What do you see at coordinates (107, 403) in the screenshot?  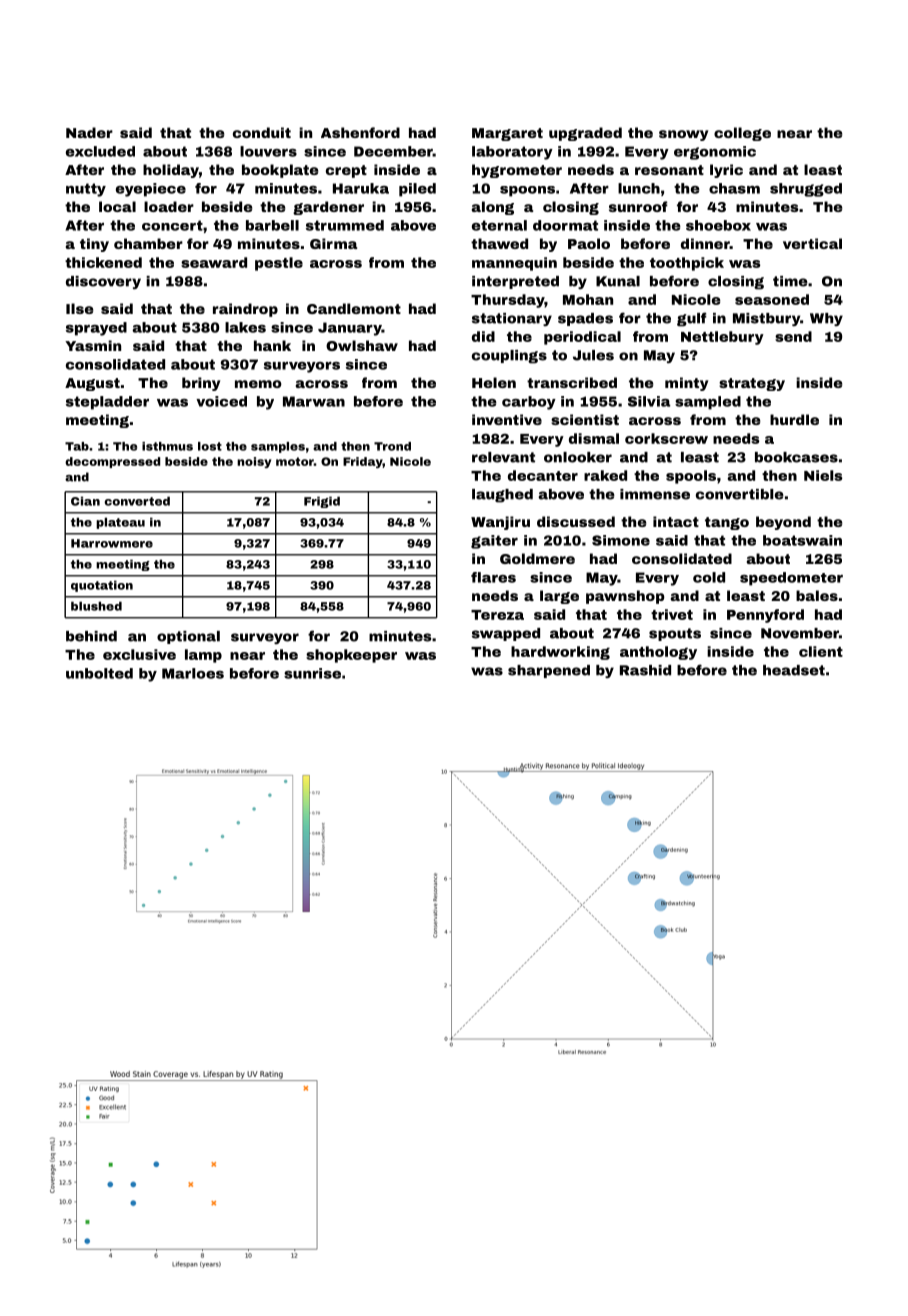 I see `stepladder` at bounding box center [107, 403].
